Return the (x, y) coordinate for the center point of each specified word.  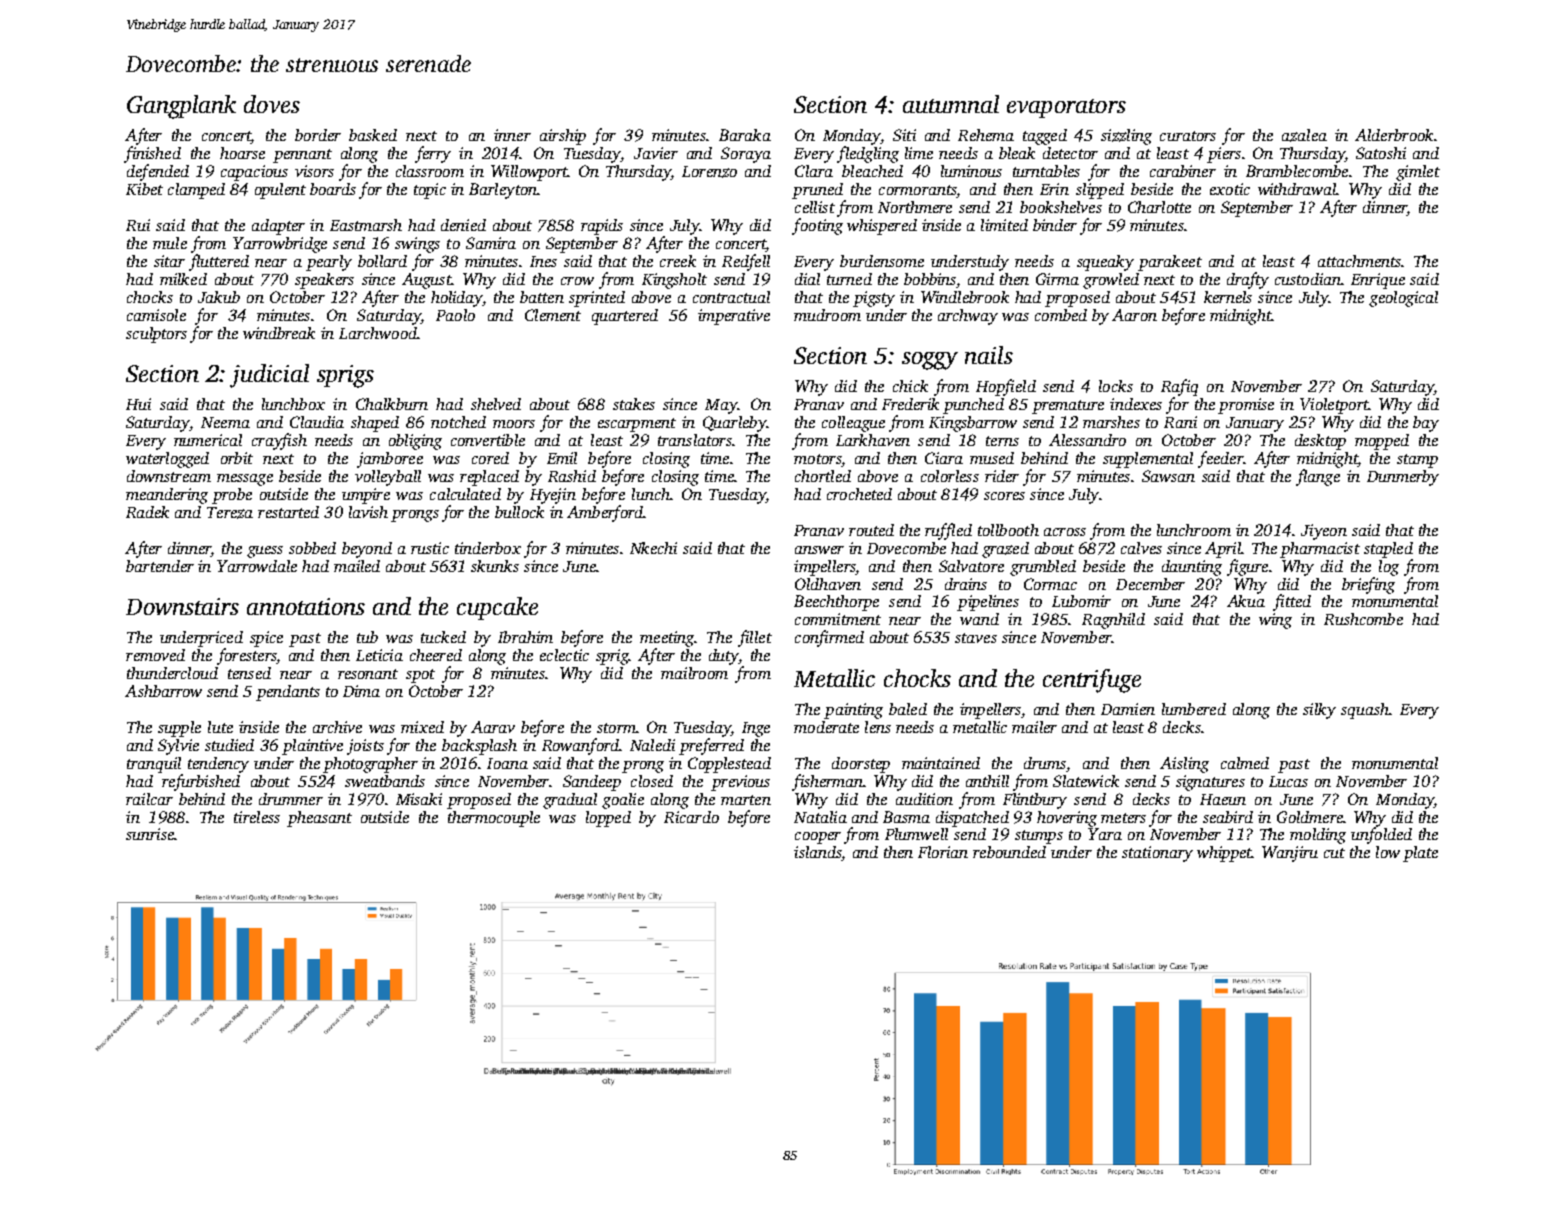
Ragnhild (1113, 621)
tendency (218, 765)
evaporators (1066, 108)
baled (908, 709)
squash (1365, 711)
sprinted (597, 299)
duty (723, 657)
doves (272, 104)
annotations (306, 606)
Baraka (745, 135)
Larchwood (378, 333)
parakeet (1170, 263)
